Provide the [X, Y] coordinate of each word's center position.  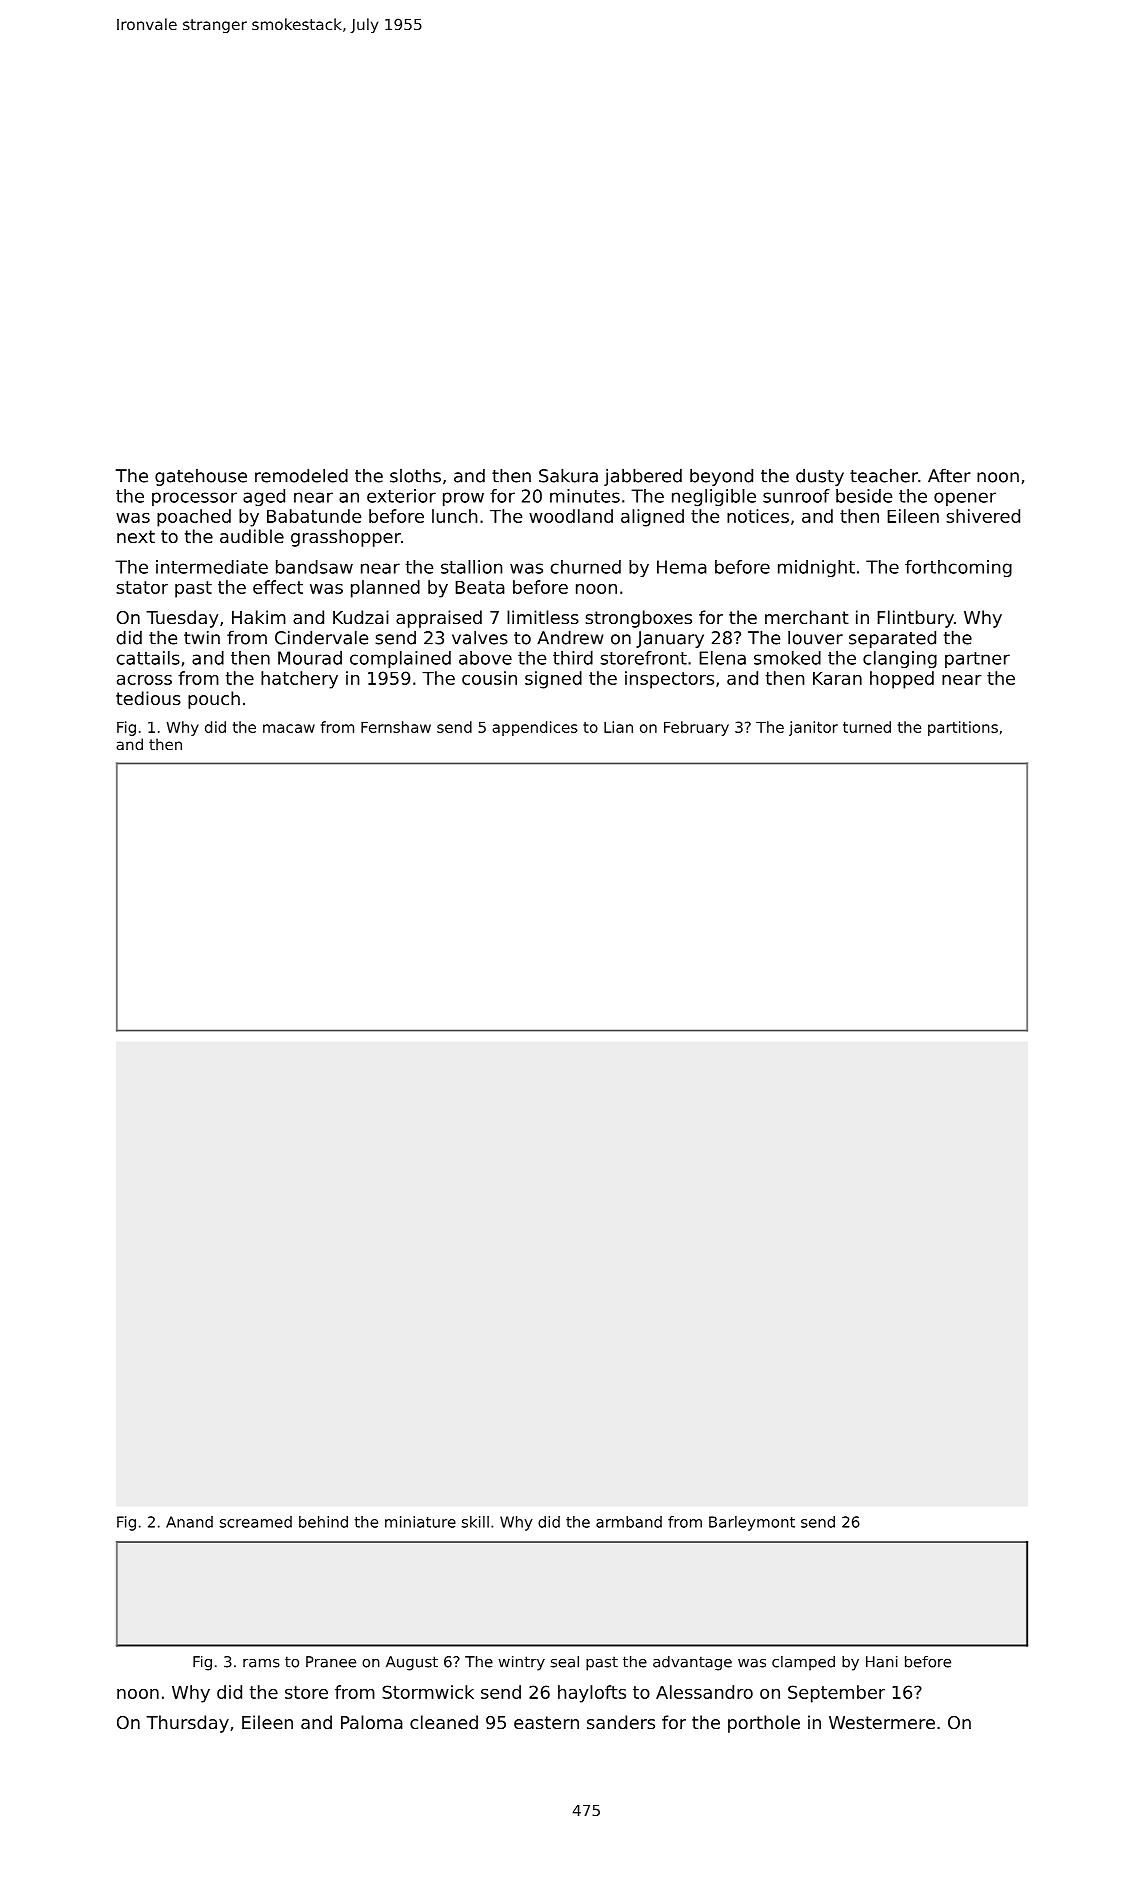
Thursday [187, 1724]
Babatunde [314, 516]
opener [965, 499]
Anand [189, 1522]
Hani [882, 1662]
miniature [420, 1522]
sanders [621, 1722]
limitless [543, 617]
